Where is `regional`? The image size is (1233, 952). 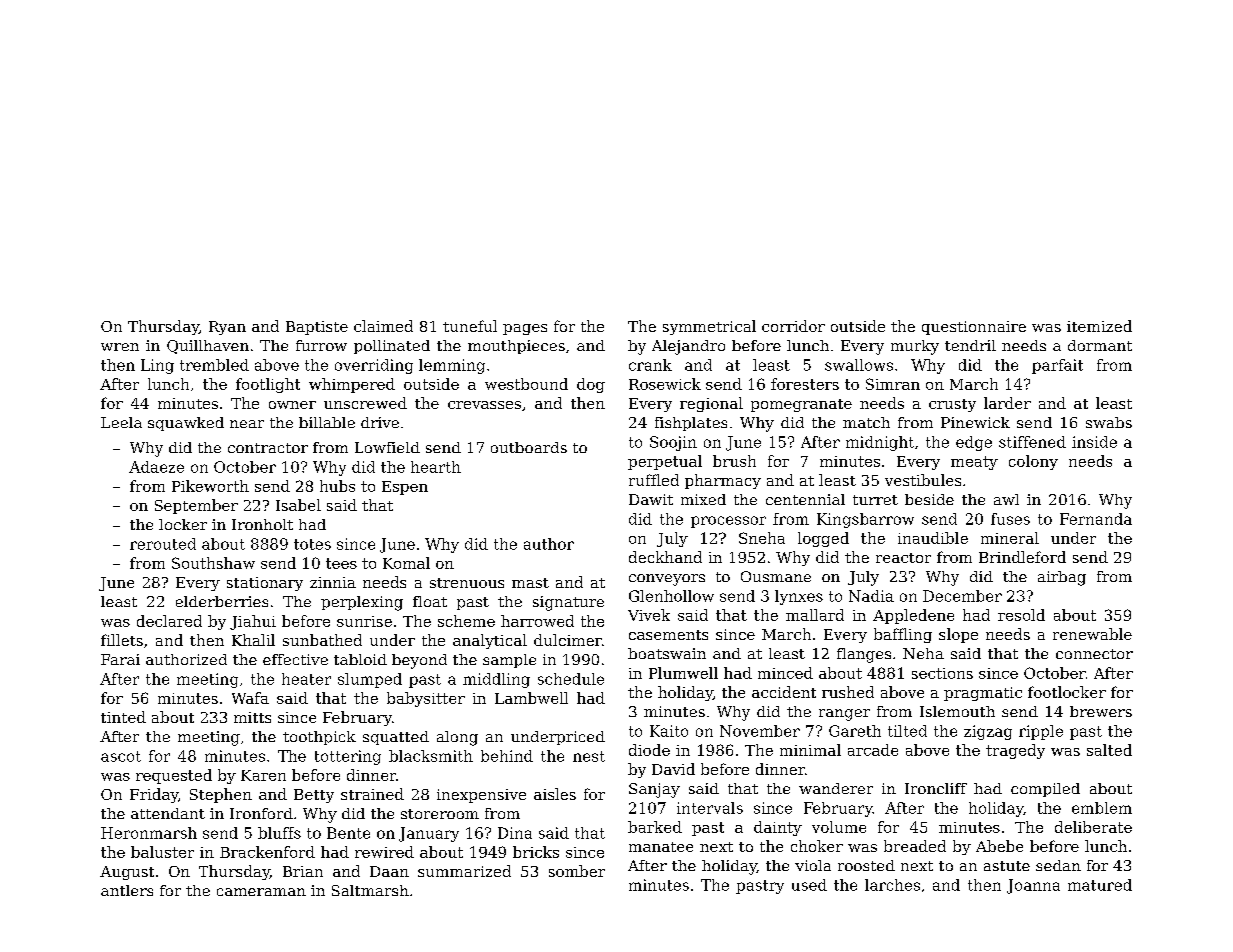
regional is located at coordinates (711, 404).
